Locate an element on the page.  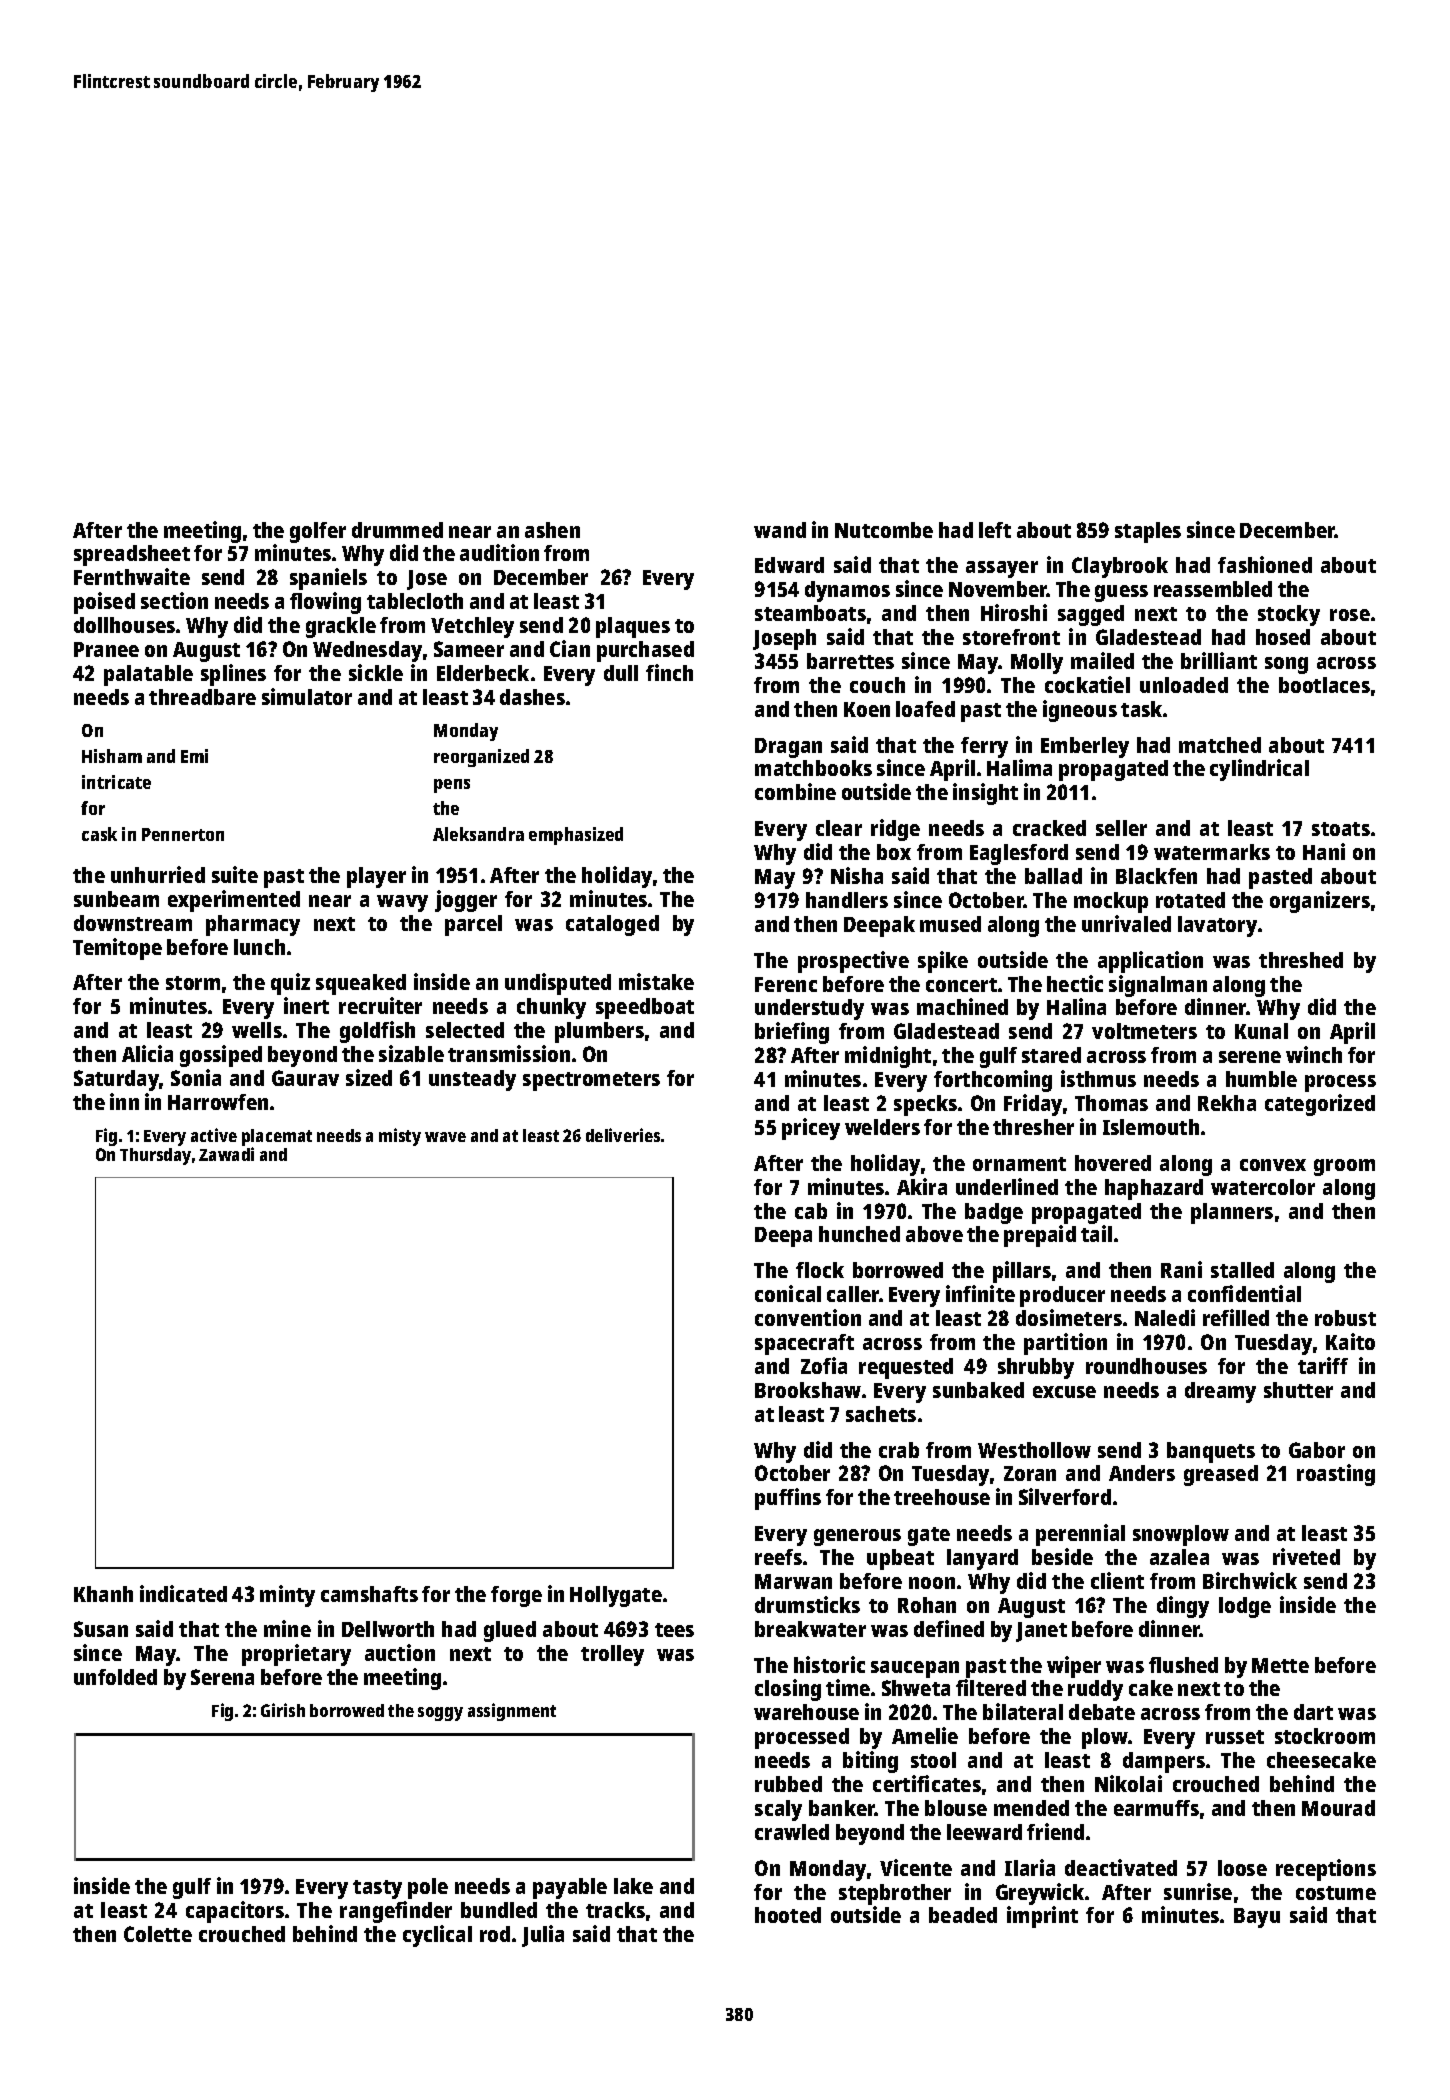
cyclical is located at coordinates (437, 1936).
